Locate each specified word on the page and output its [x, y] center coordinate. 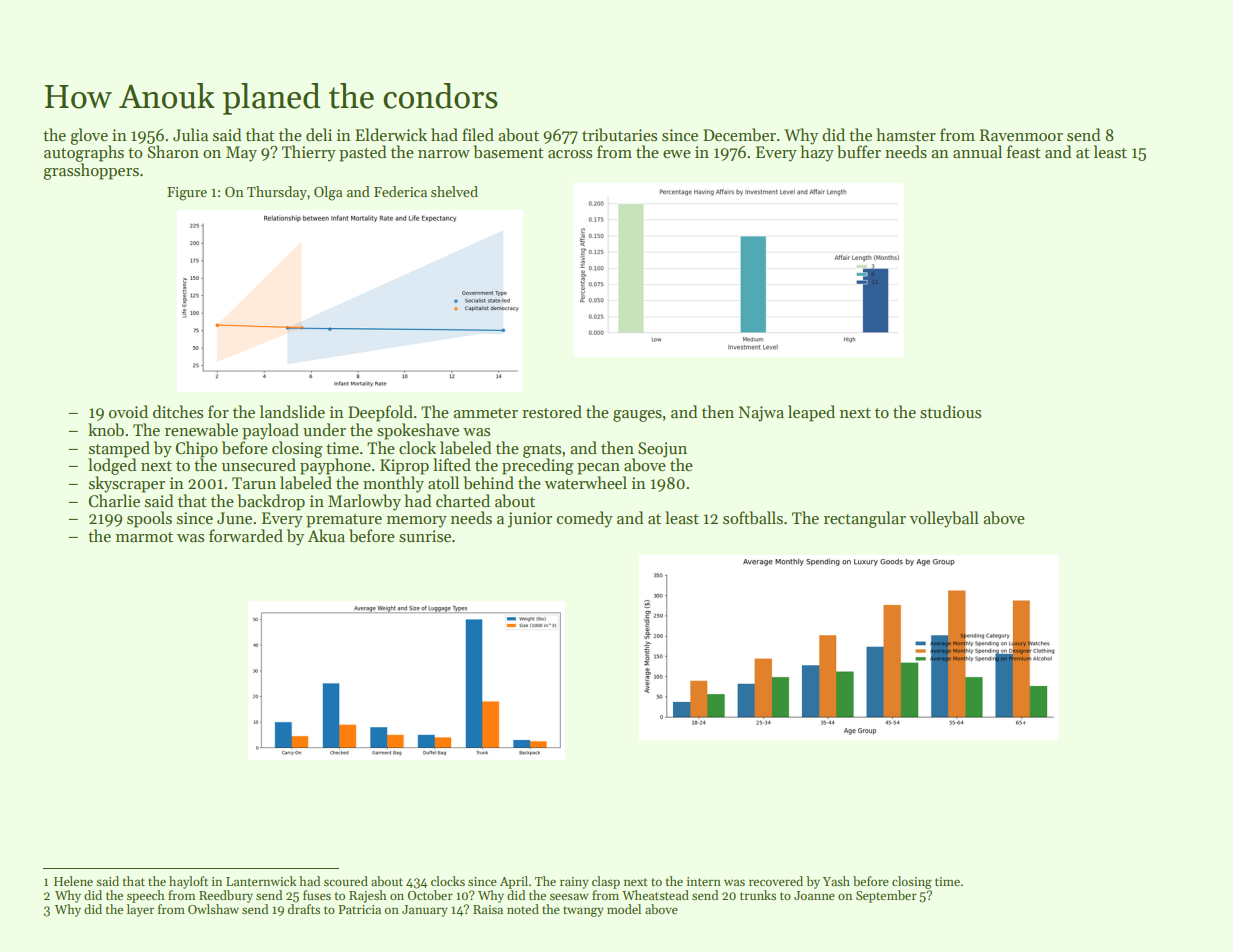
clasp [606, 882]
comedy [585, 519]
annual [977, 151]
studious [950, 412]
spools [149, 519]
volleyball [944, 519]
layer [140, 910]
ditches [178, 411]
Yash [836, 881]
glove [89, 136]
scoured [346, 881]
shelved [454, 191]
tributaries [619, 135]
